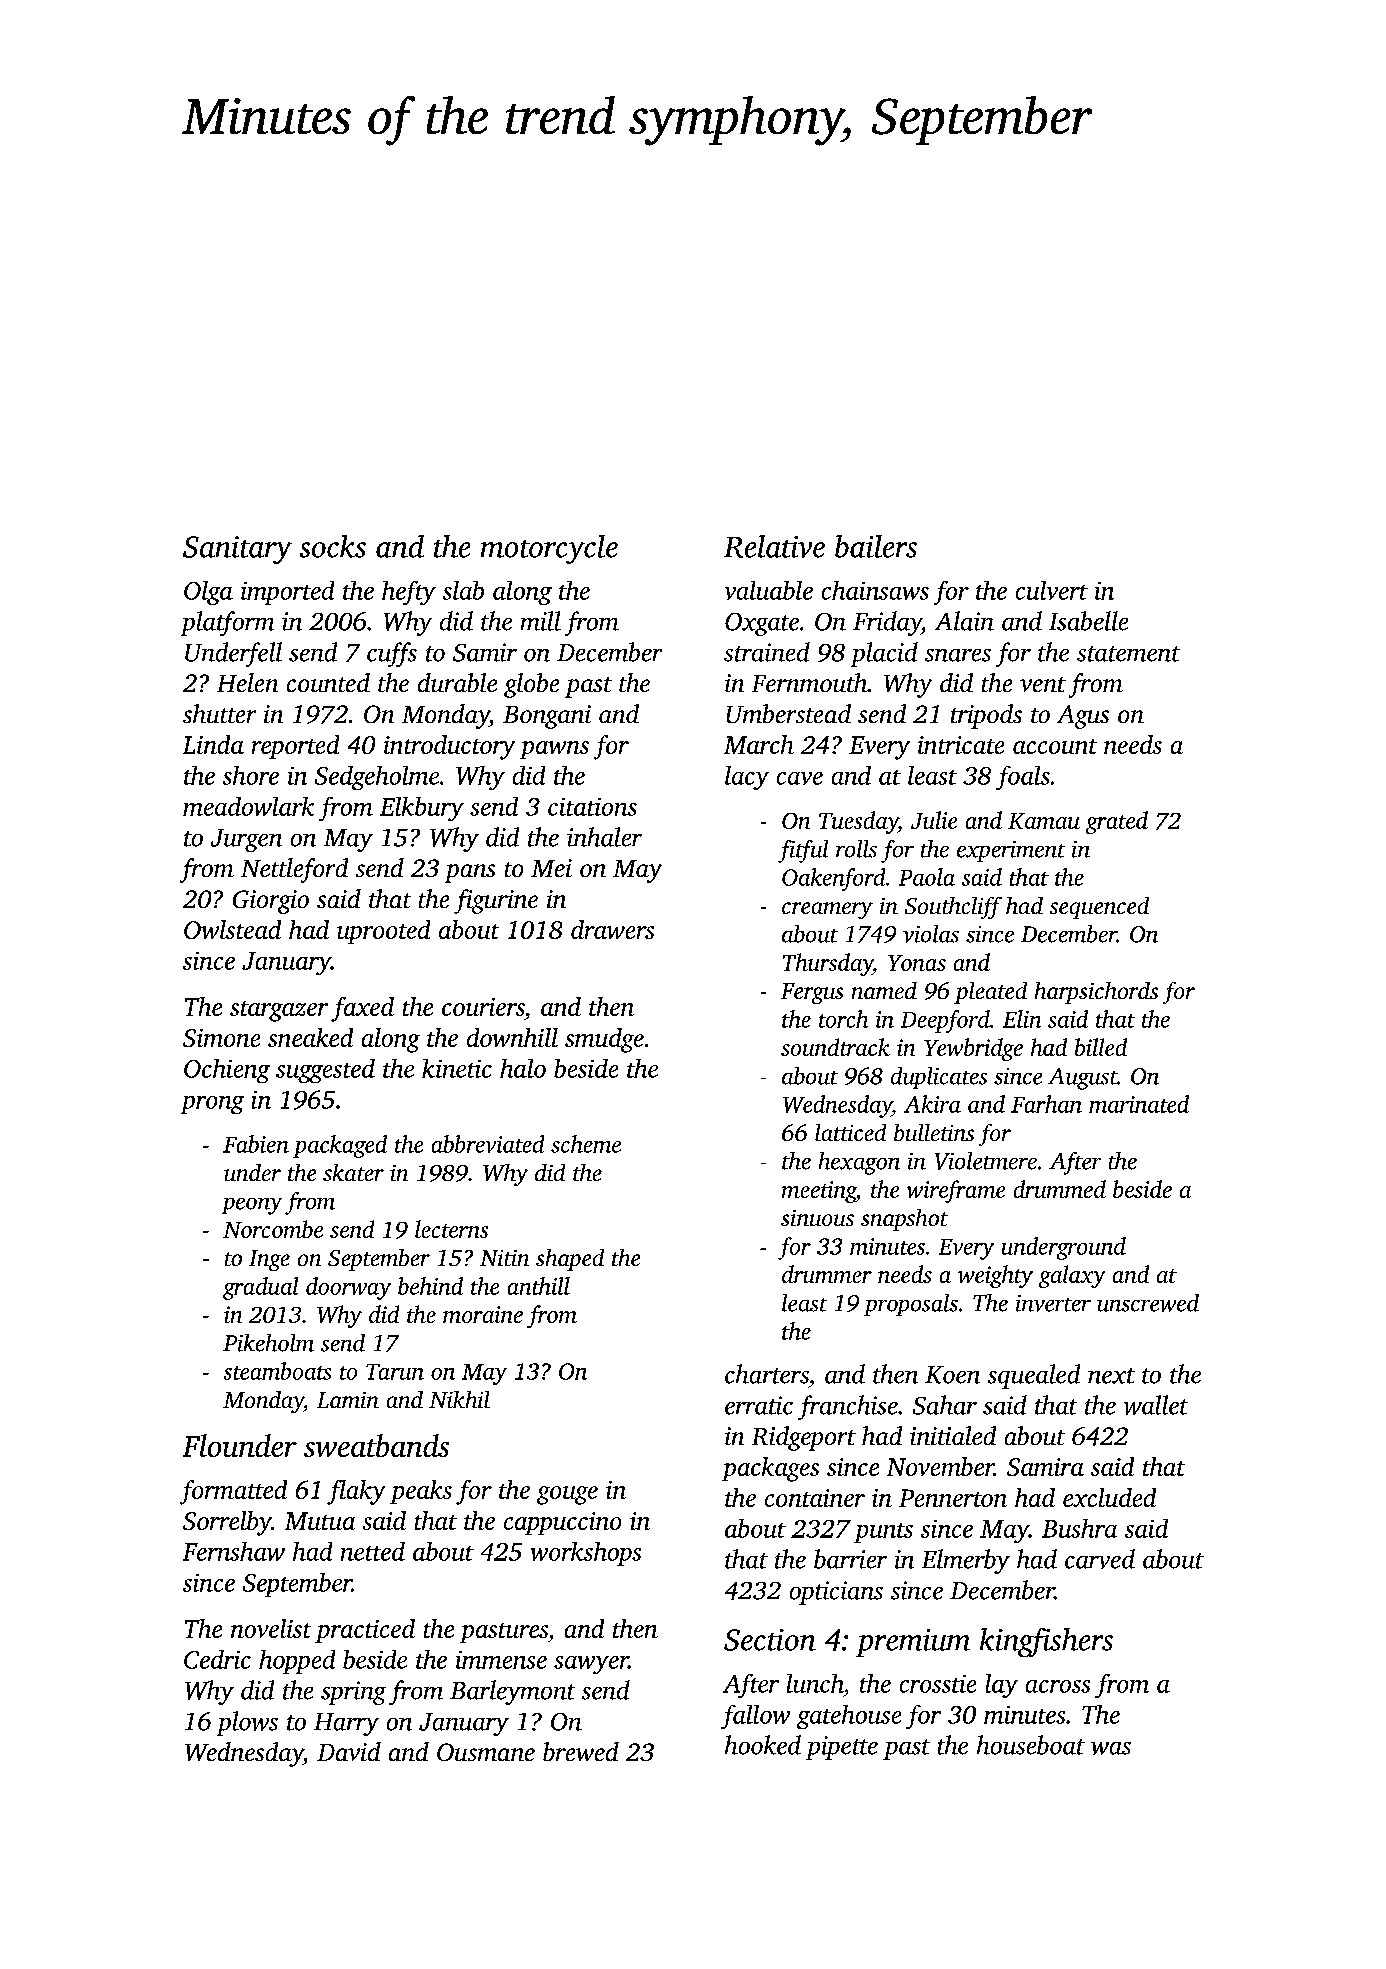 The width and height of the screenshot is (1386, 1969). Describe the element at coordinates (252, 1206) in the screenshot. I see `peony` at that location.
